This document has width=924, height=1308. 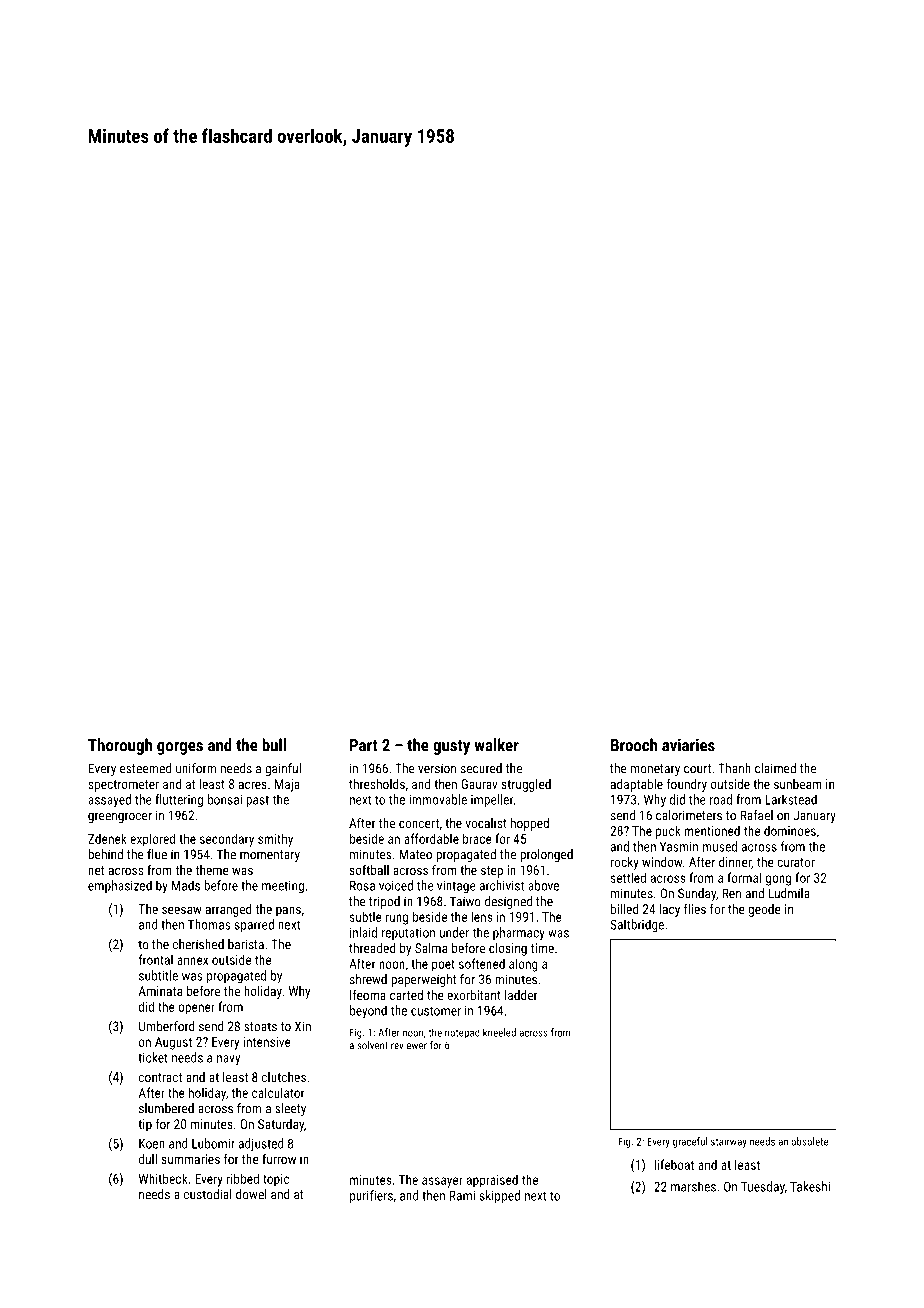 I want to click on stairway, so click(x=729, y=1142).
